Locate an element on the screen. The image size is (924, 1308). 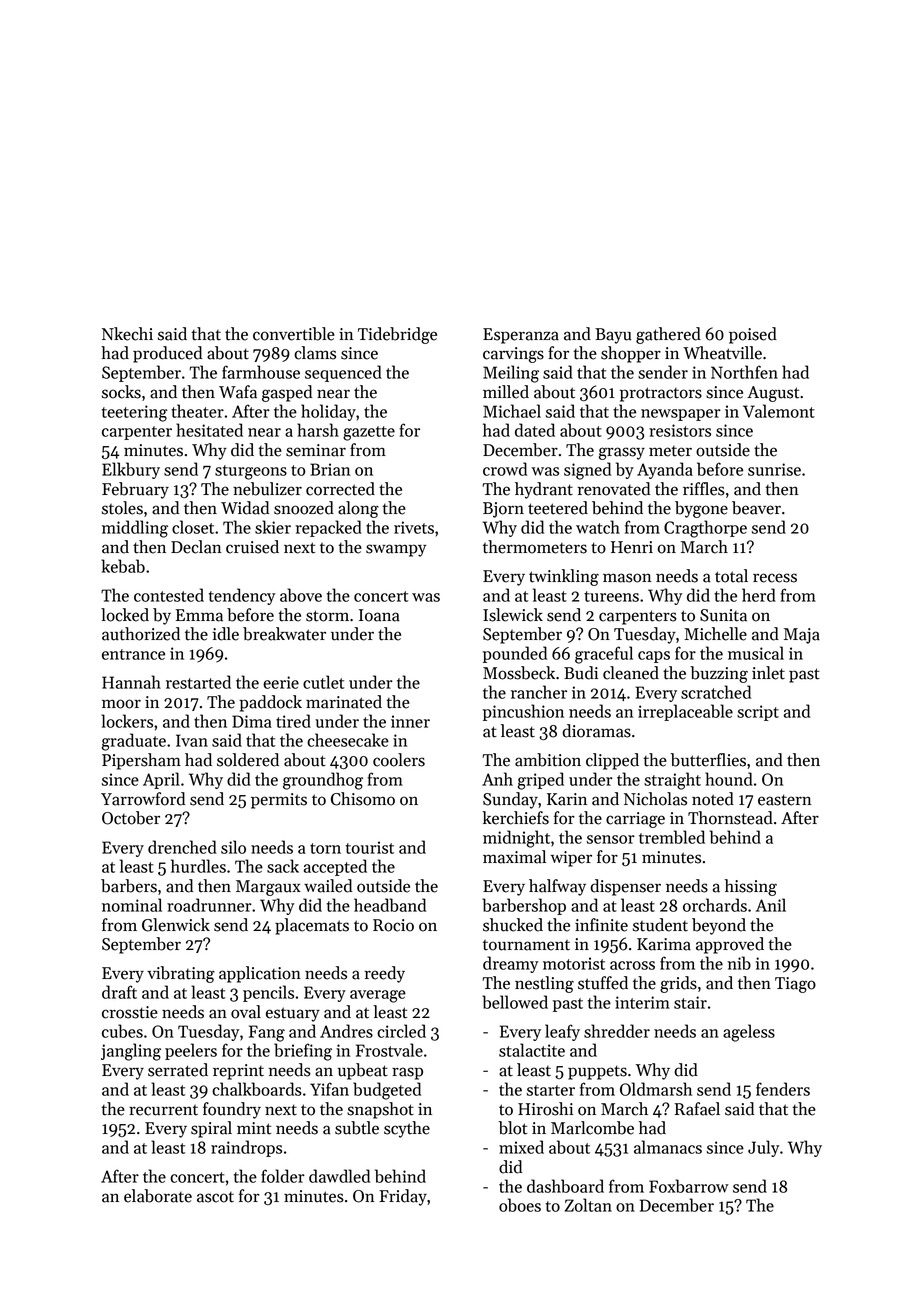
elaborate is located at coordinates (158, 1196).
